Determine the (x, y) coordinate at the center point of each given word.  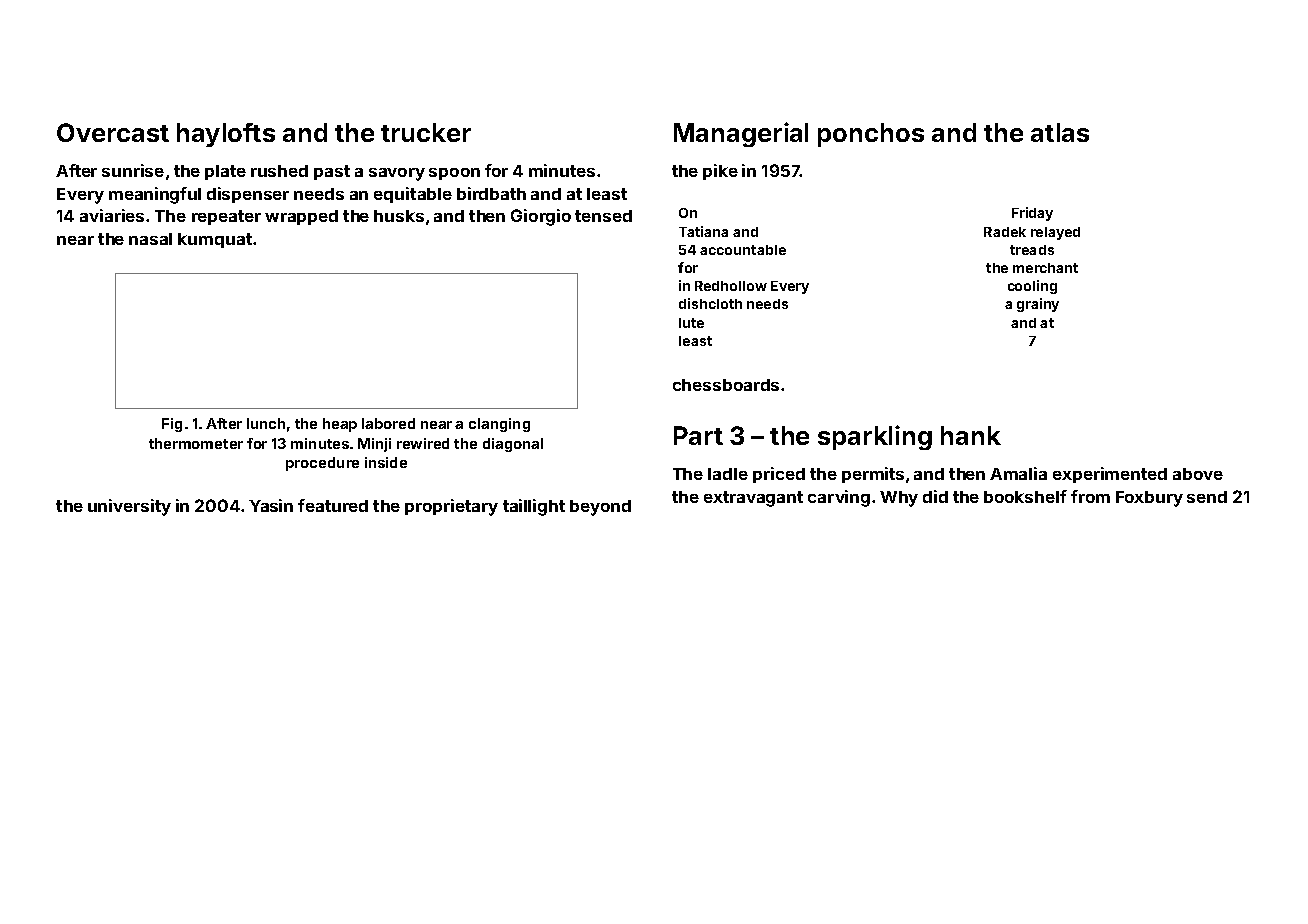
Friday (1032, 214)
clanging (499, 425)
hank (971, 435)
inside (386, 462)
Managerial (741, 134)
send (1207, 497)
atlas (1060, 132)
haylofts (226, 135)
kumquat (215, 240)
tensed (603, 216)
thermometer (196, 443)
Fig (172, 425)
